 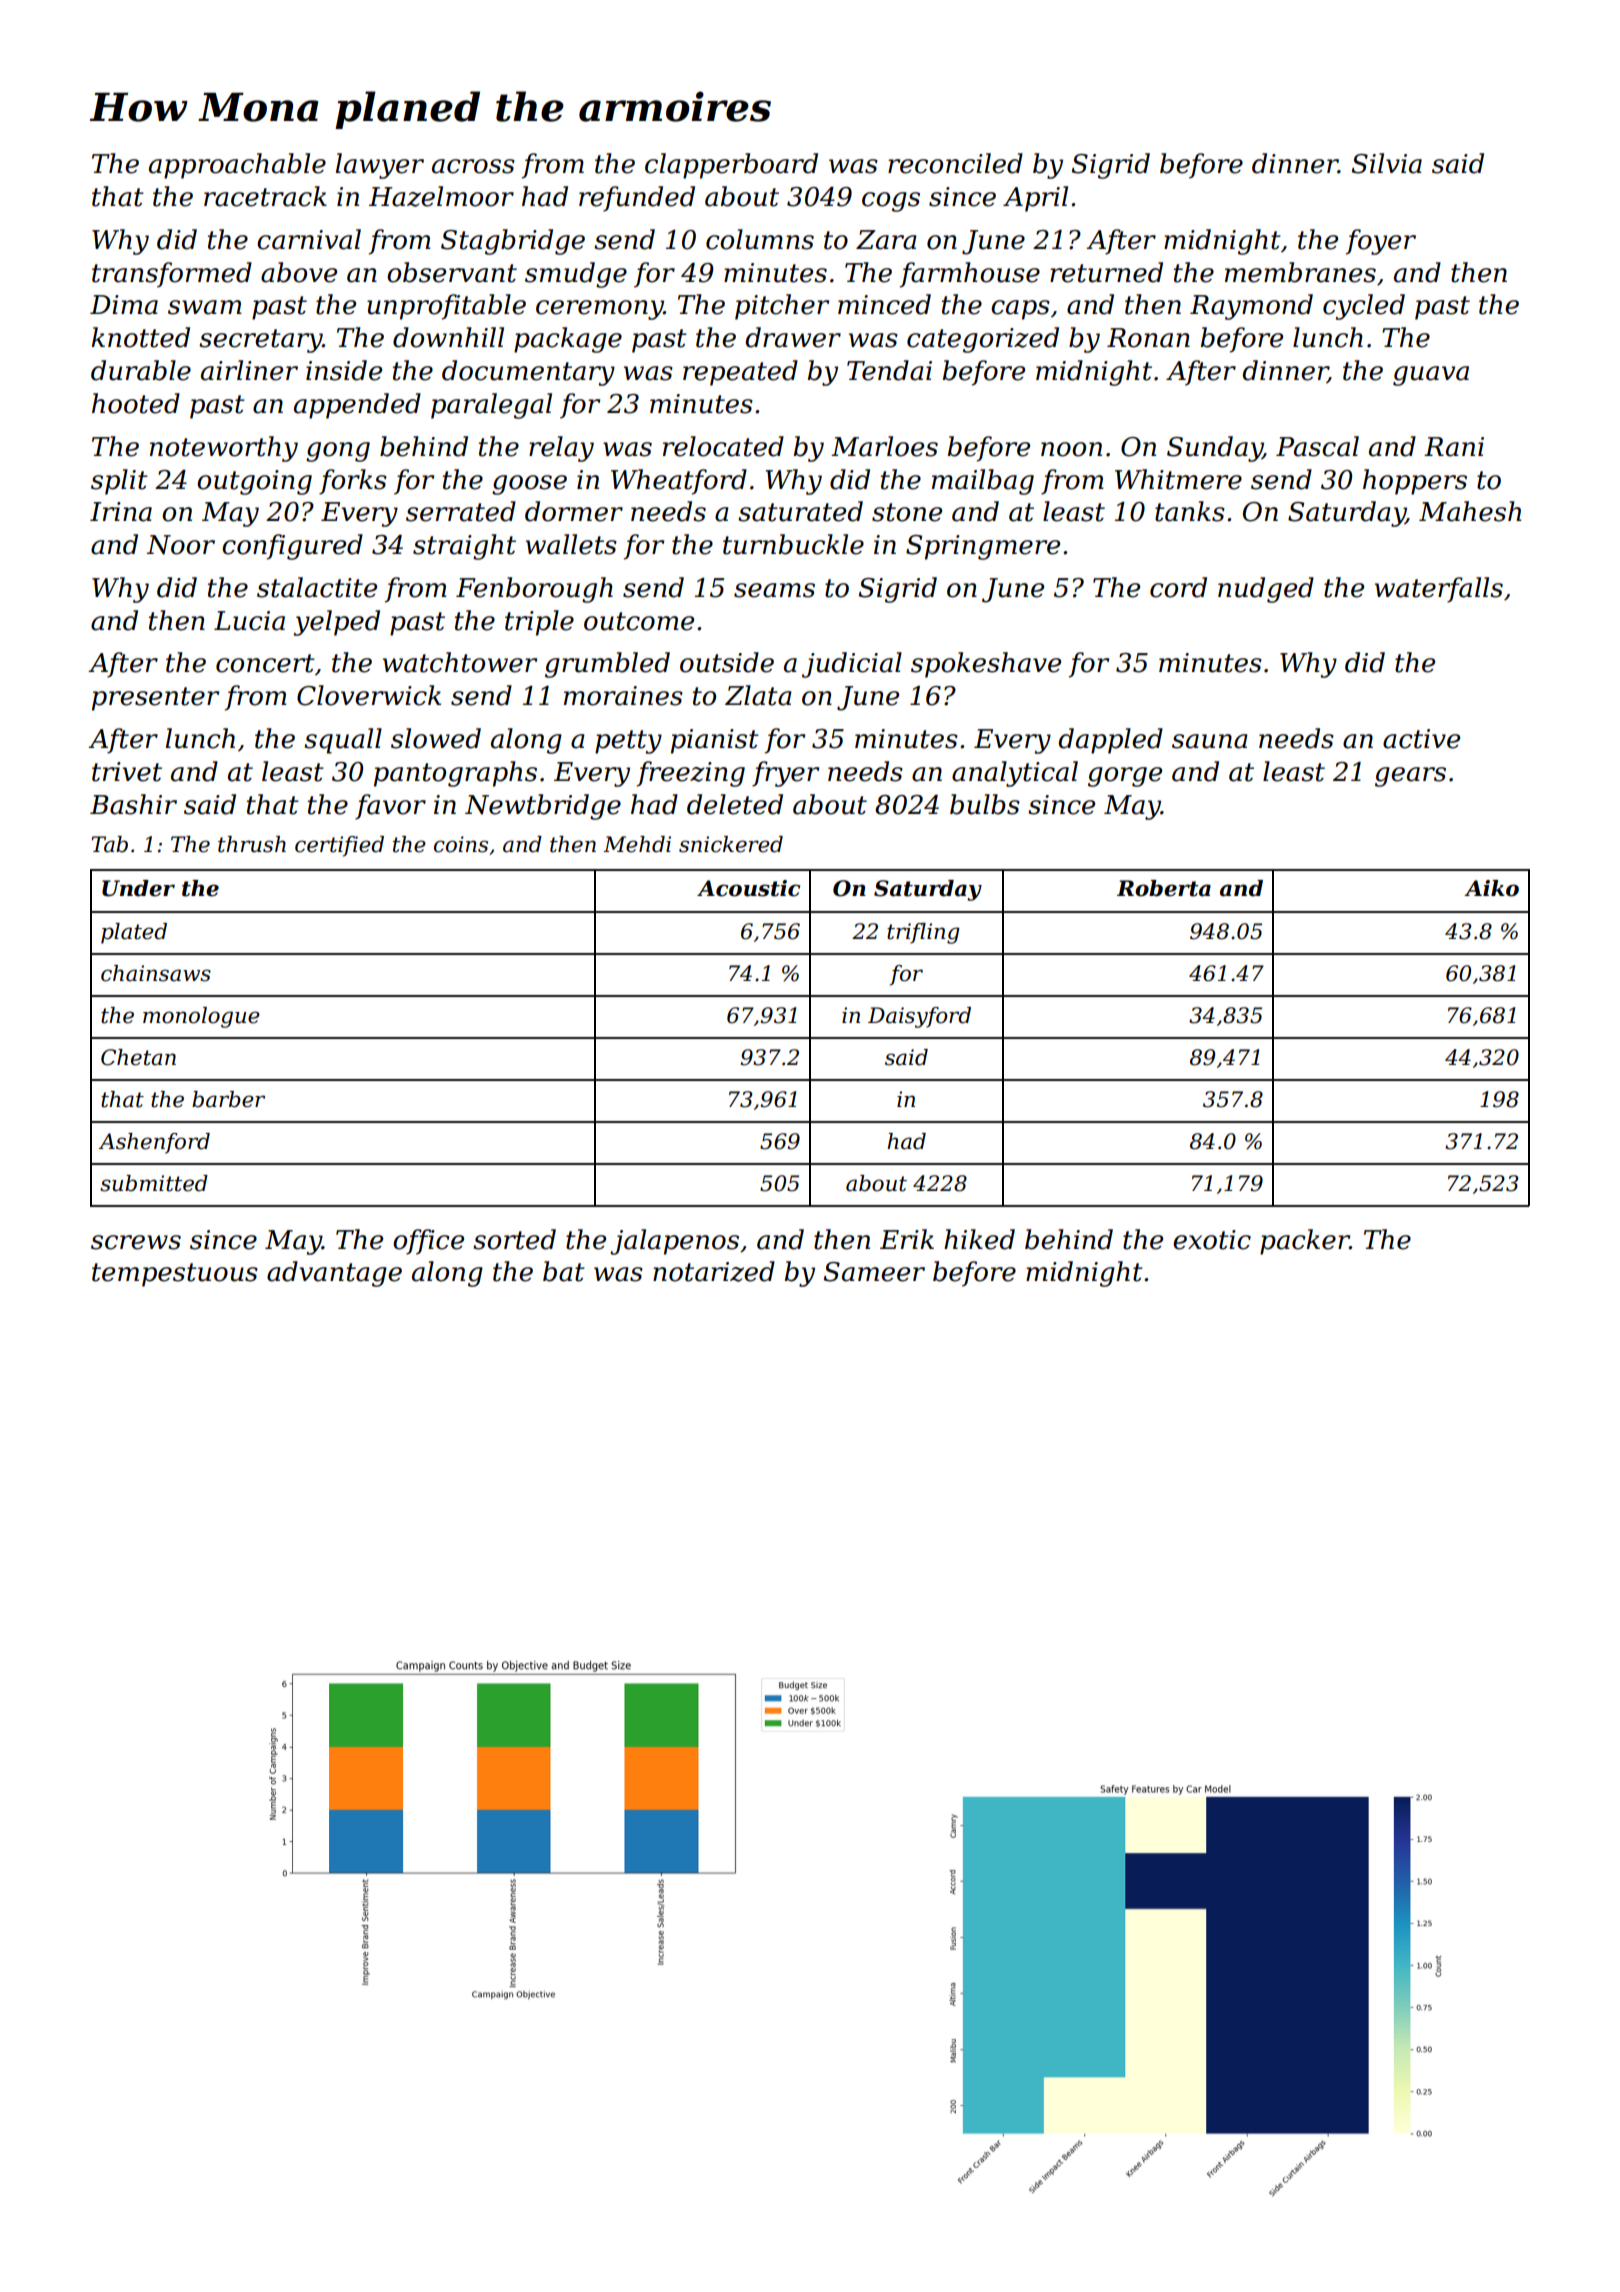 I want to click on Silvia, so click(x=1387, y=163).
